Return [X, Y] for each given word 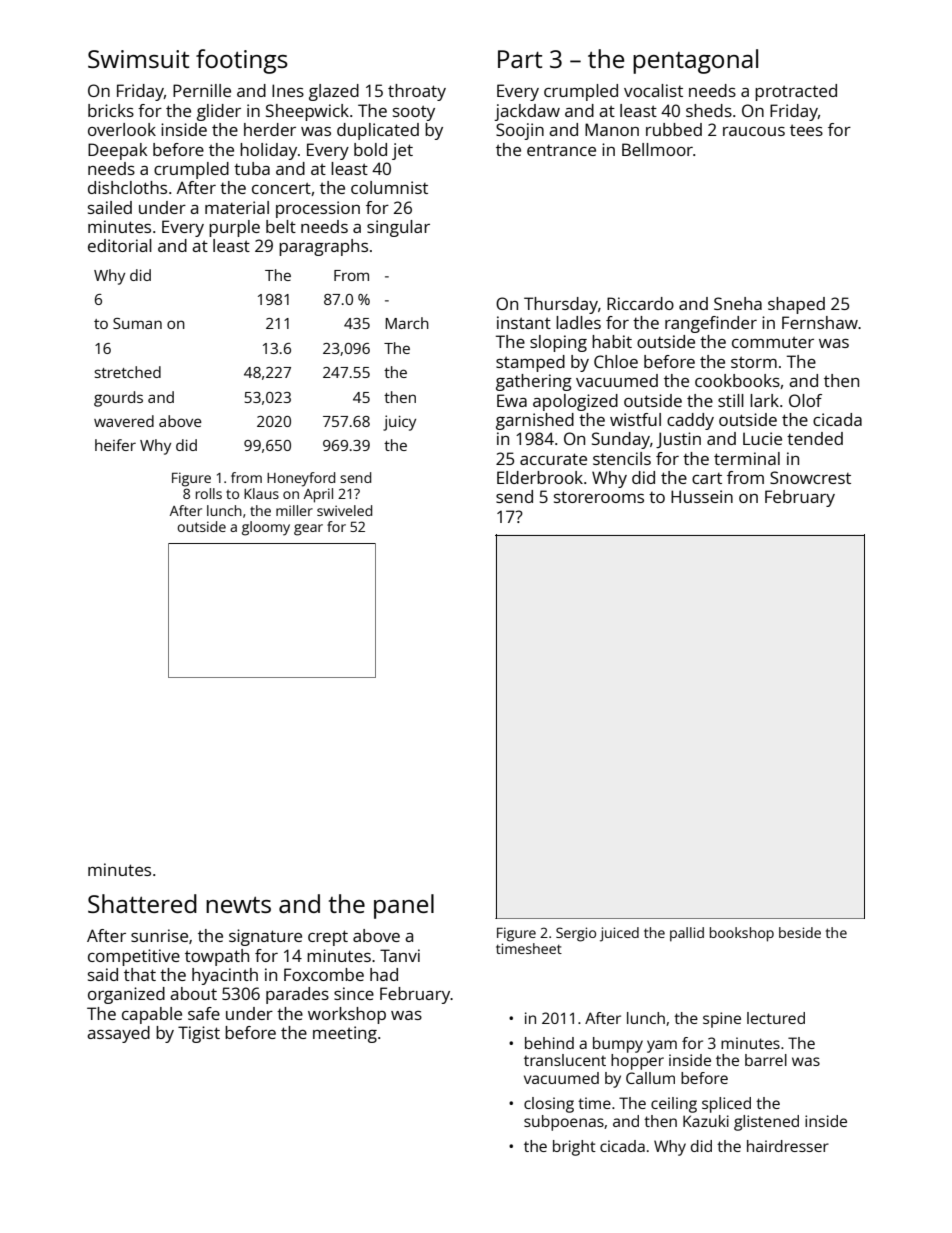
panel [404, 906]
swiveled [344, 510]
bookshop [742, 934]
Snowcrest [810, 477]
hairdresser [788, 1146]
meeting [345, 1034]
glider [219, 112]
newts [238, 905]
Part [520, 59]
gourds [118, 399]
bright [574, 1148]
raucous [754, 131]
